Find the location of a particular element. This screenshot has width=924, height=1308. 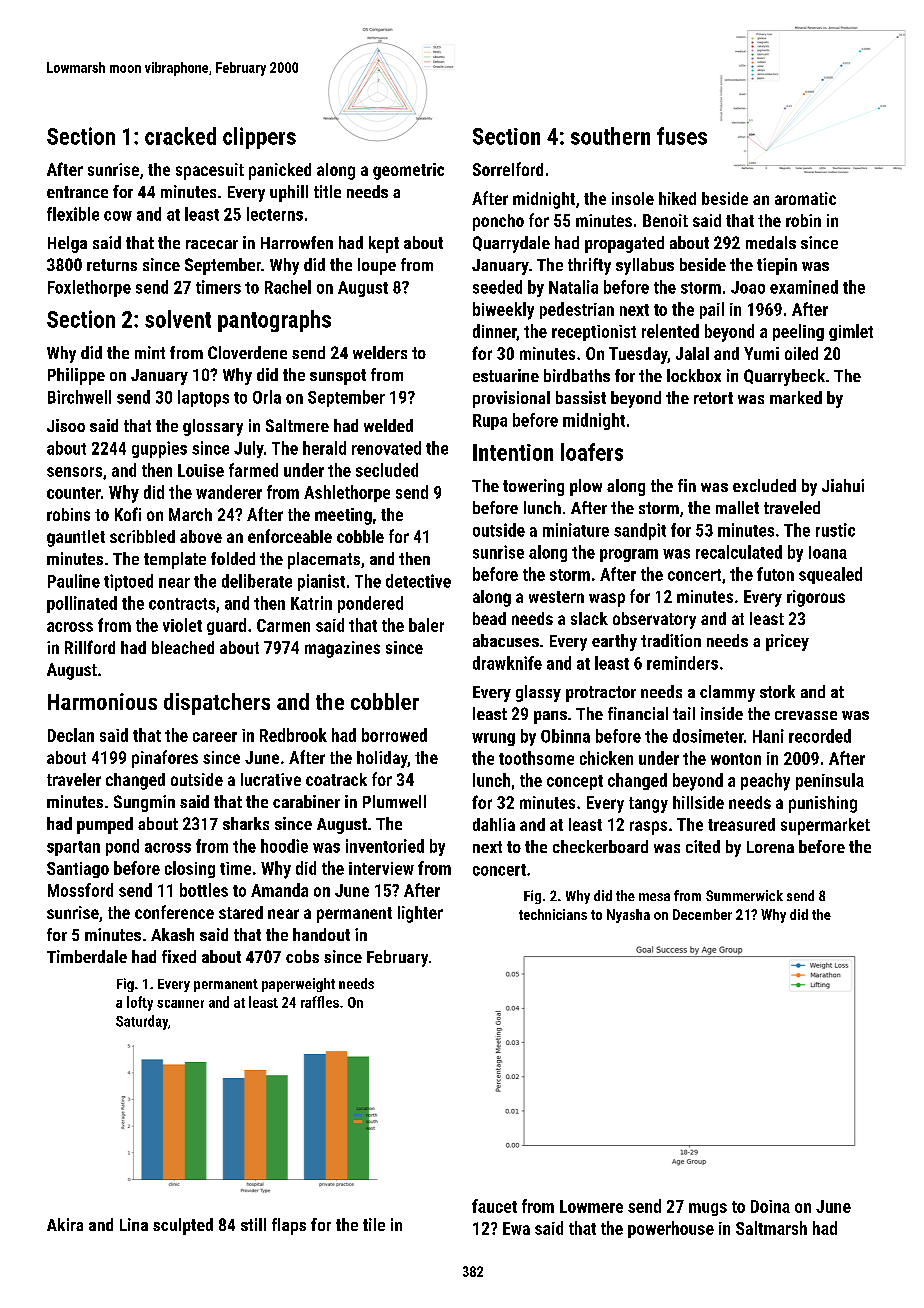

towering is located at coordinates (533, 487).
